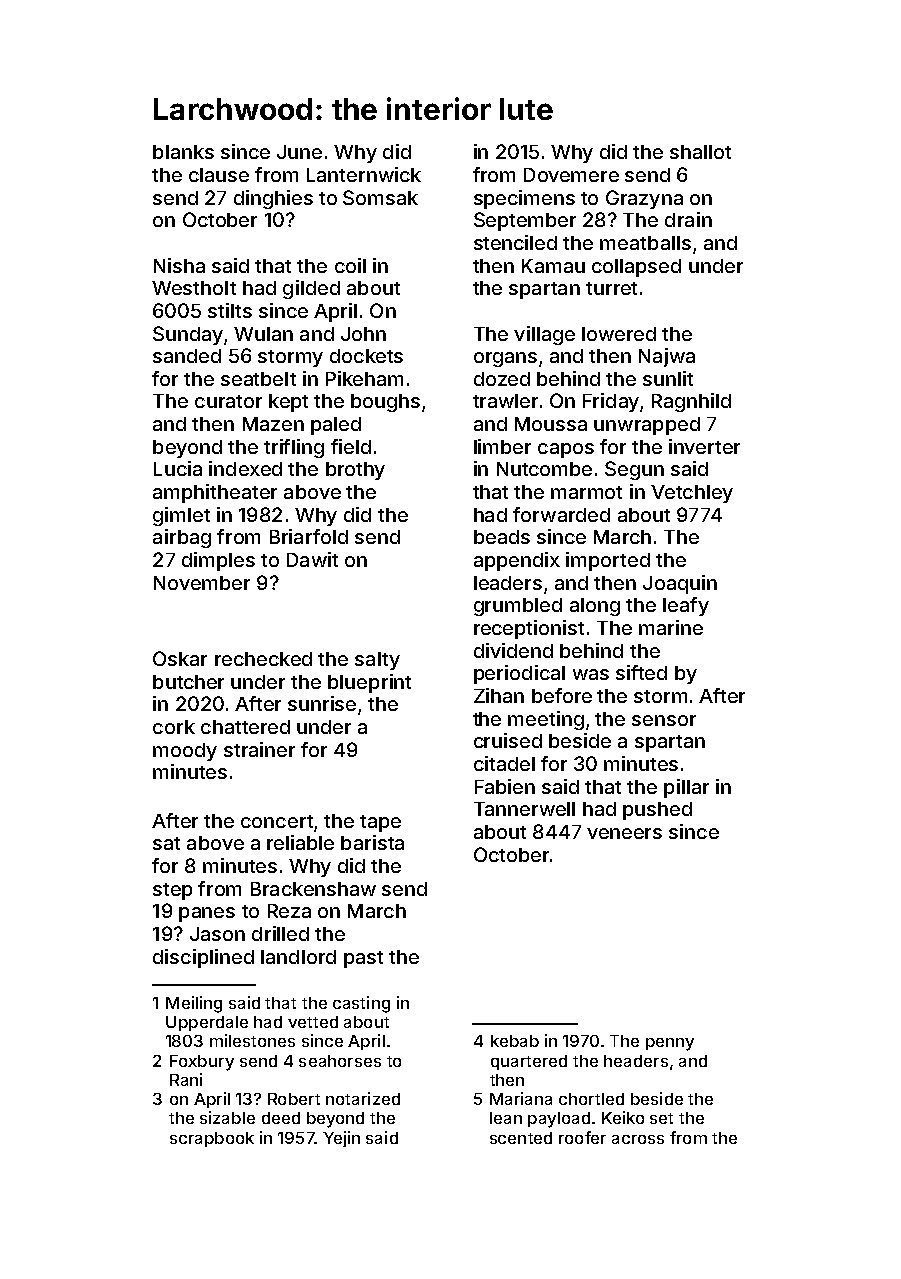 This image has width=901, height=1279. I want to click on Robert, so click(294, 1099).
